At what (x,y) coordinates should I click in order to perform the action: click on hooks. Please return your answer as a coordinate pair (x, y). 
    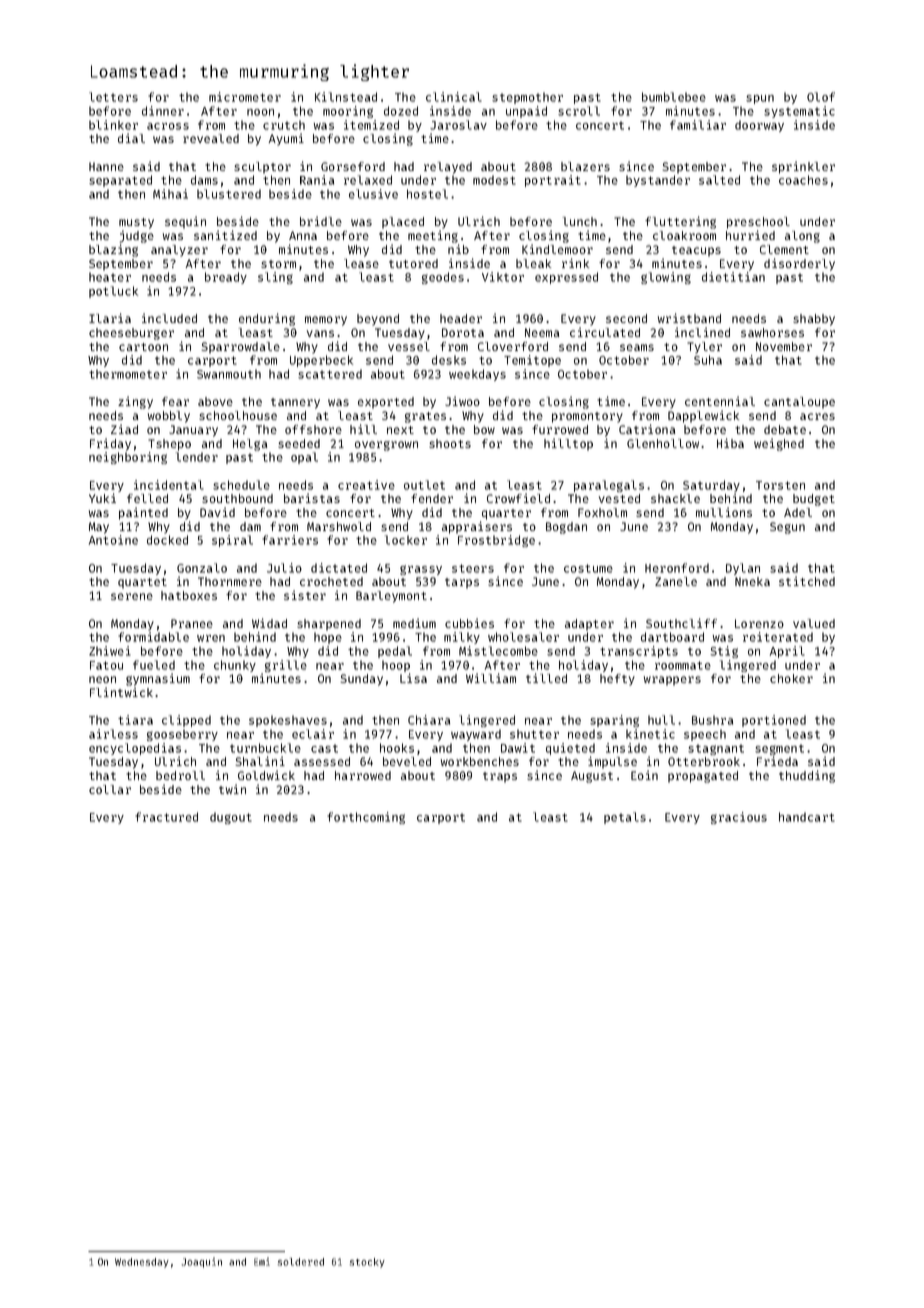
    Looking at the image, I should click on (397, 748).
